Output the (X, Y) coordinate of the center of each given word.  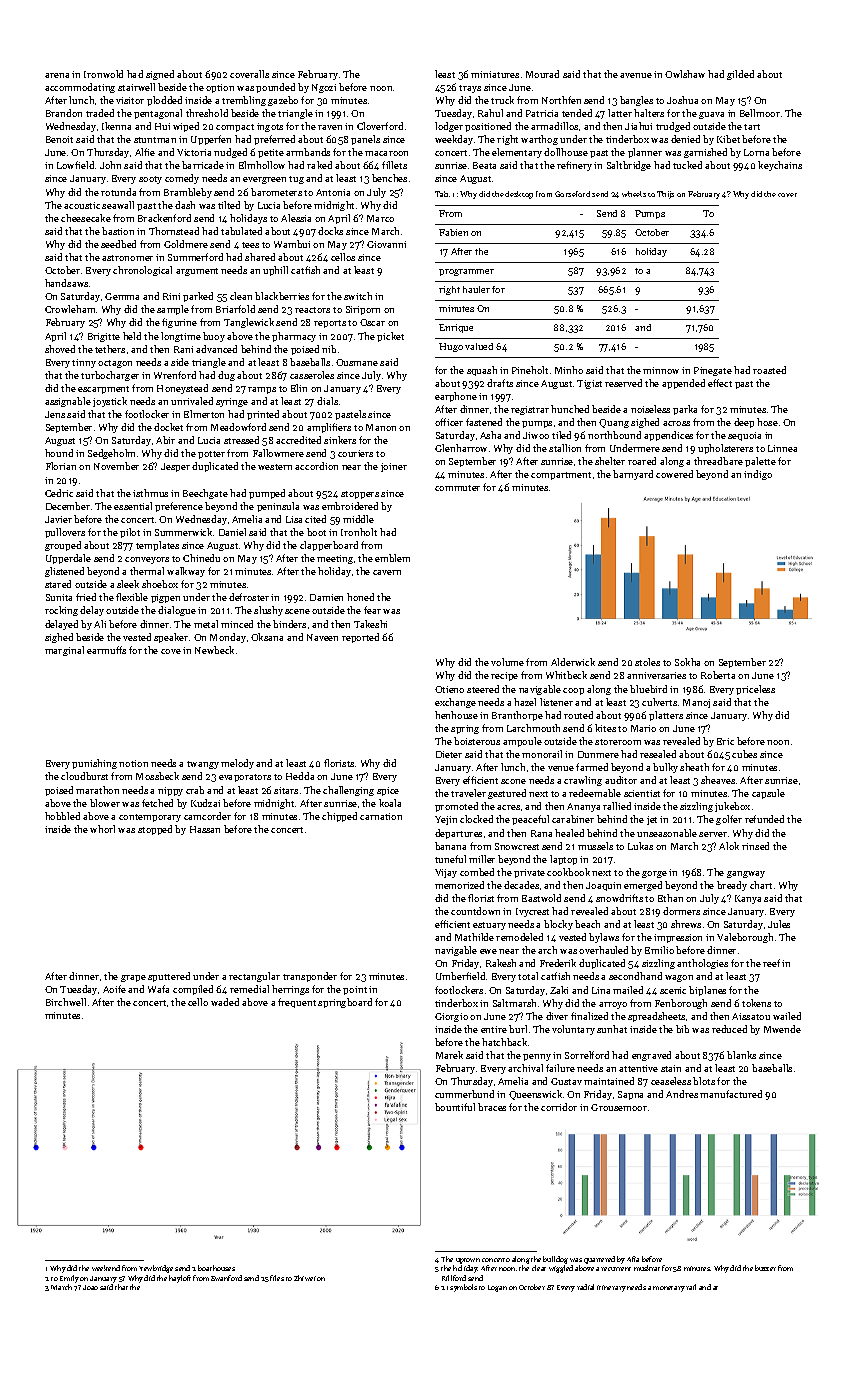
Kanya (748, 899)
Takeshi (370, 624)
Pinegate (713, 371)
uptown (468, 1261)
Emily (69, 1279)
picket (390, 337)
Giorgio (451, 1017)
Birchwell (66, 1002)
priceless (755, 690)
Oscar (372, 322)
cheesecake (86, 218)
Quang (614, 423)
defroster (249, 597)
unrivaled (192, 401)
